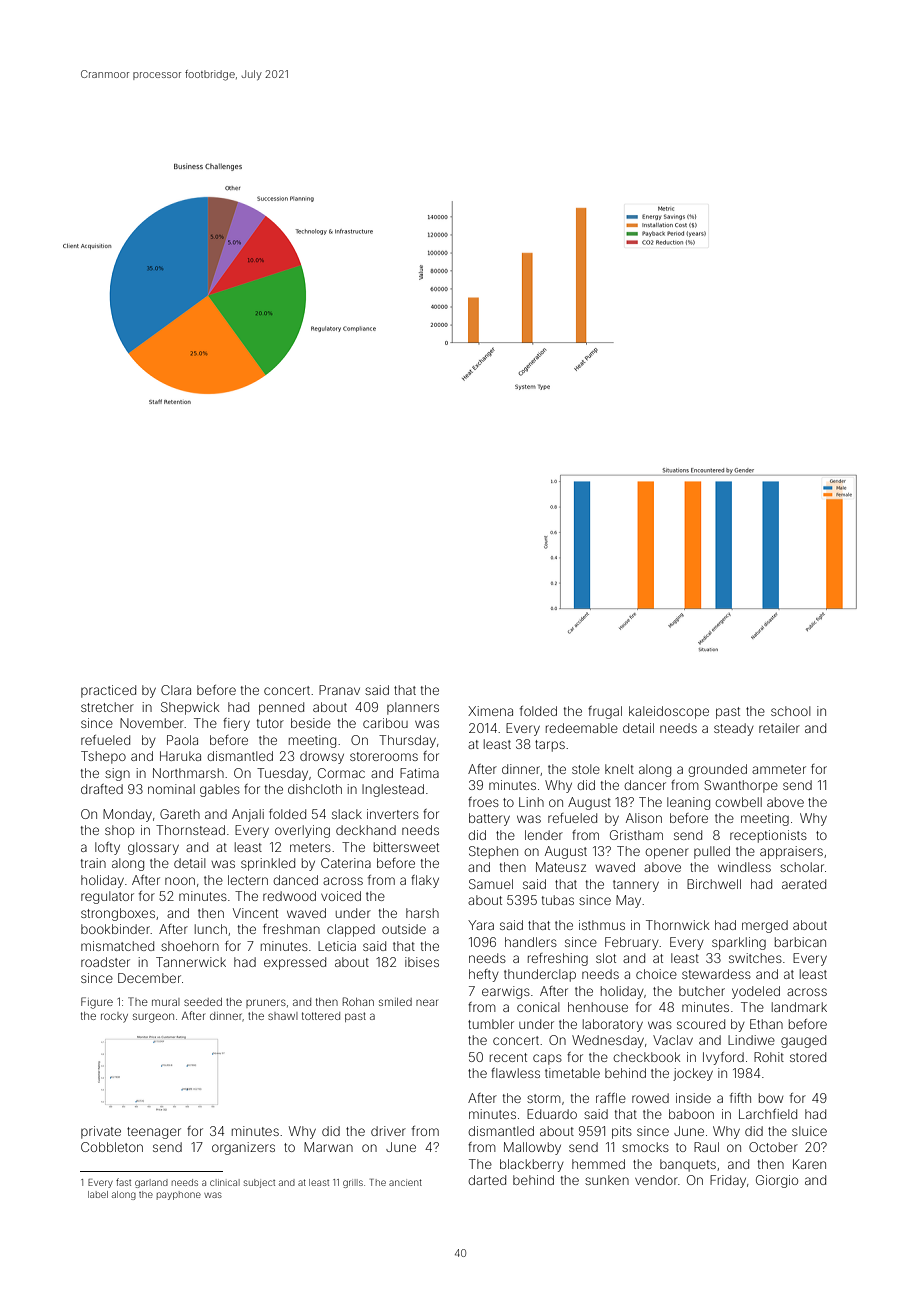  I want to click on Pranav, so click(339, 690).
